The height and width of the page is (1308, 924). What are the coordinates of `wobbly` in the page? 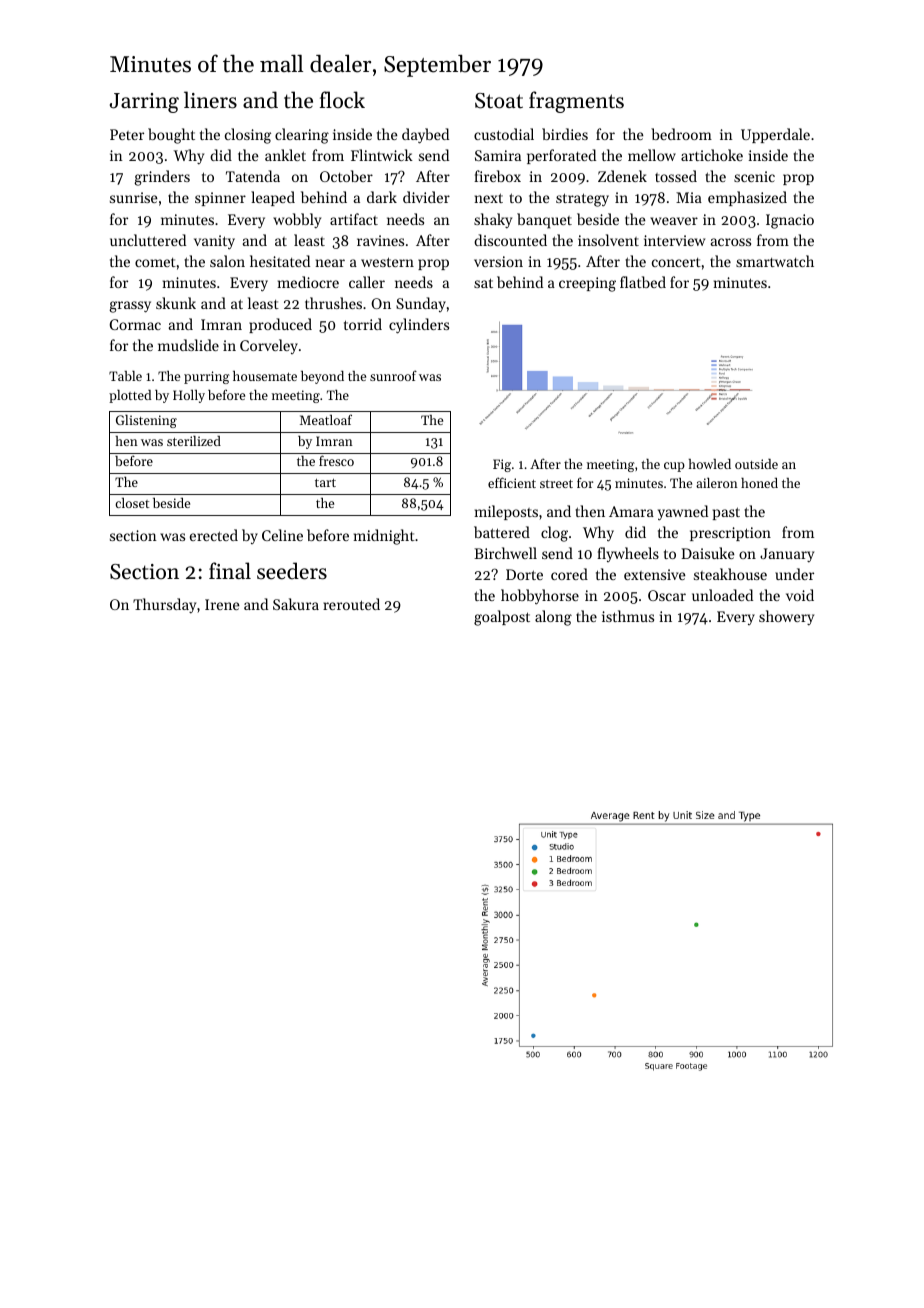 It's located at (297, 220).
